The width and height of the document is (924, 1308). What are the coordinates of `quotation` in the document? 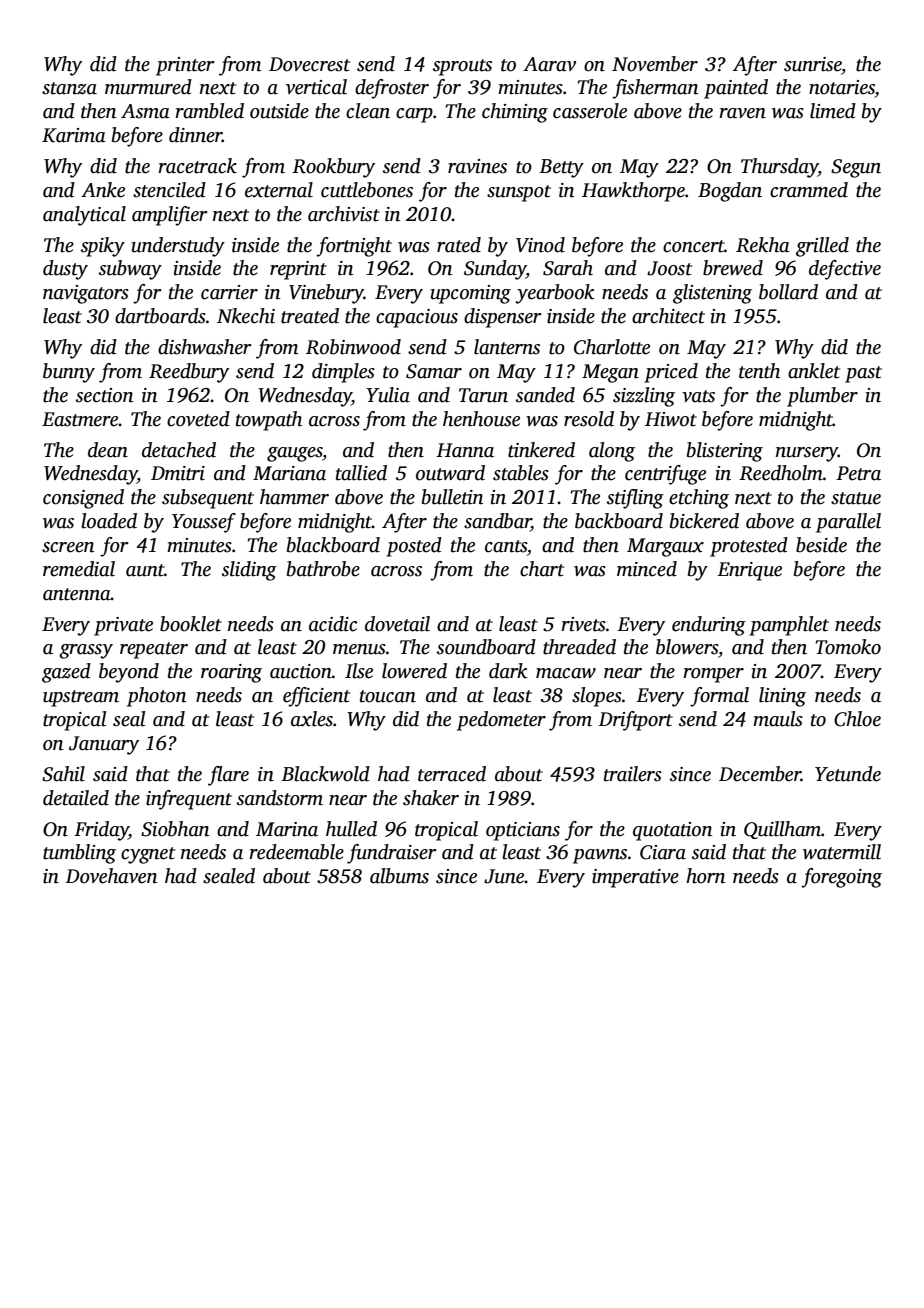 It's located at (672, 831).
